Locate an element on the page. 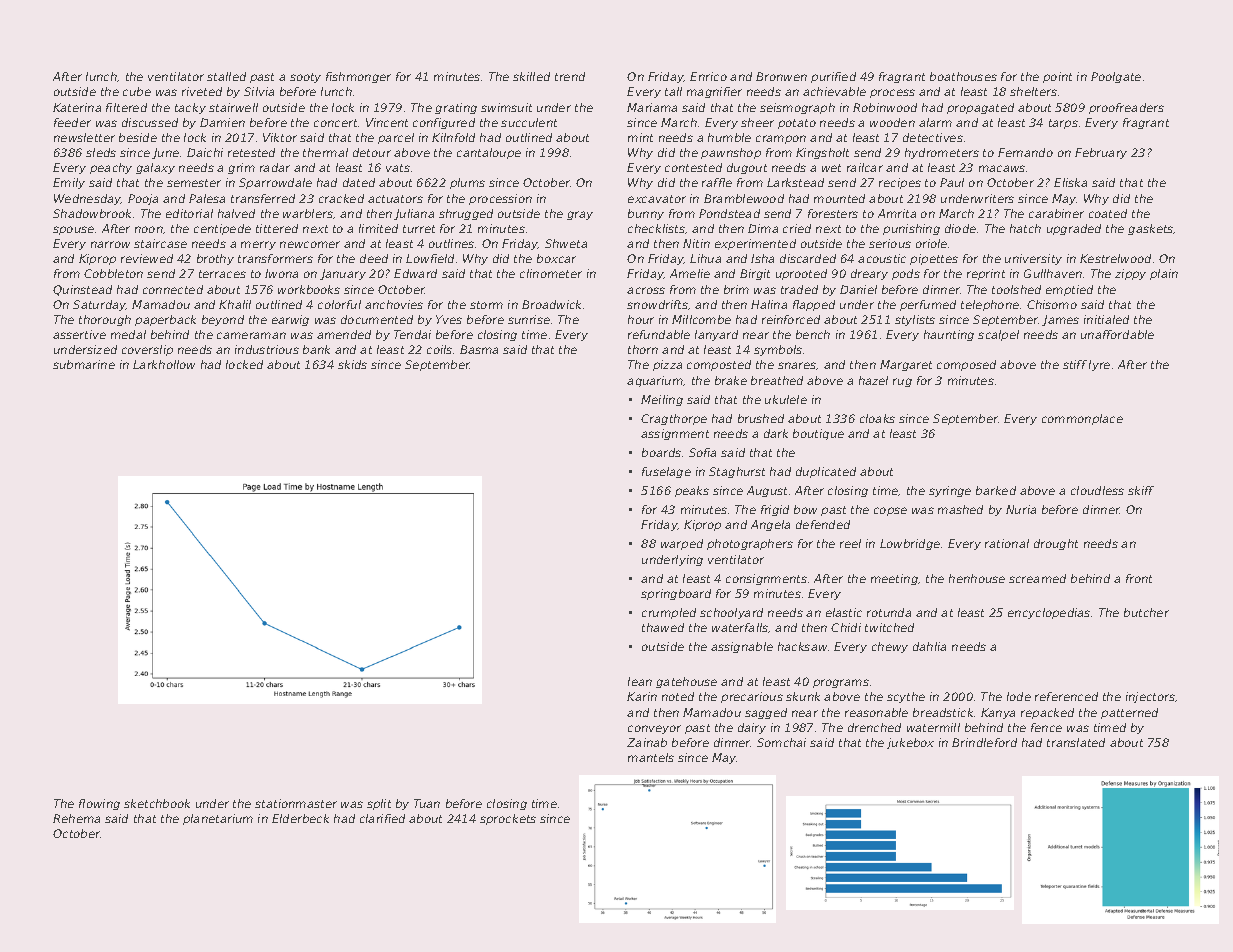 The image size is (1233, 952). sprockets is located at coordinates (508, 819).
